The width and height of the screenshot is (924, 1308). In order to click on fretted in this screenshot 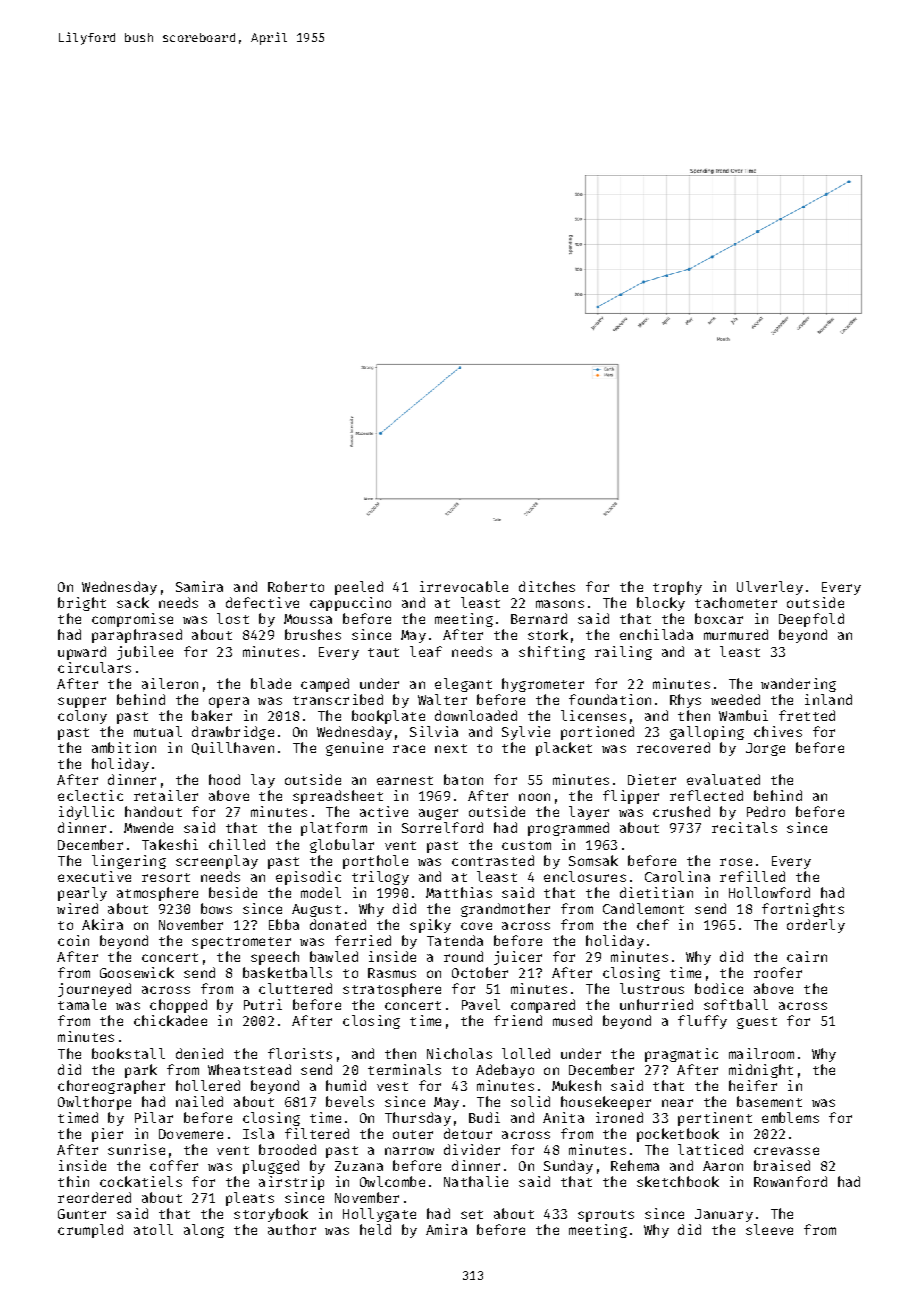, I will do `click(807, 715)`.
